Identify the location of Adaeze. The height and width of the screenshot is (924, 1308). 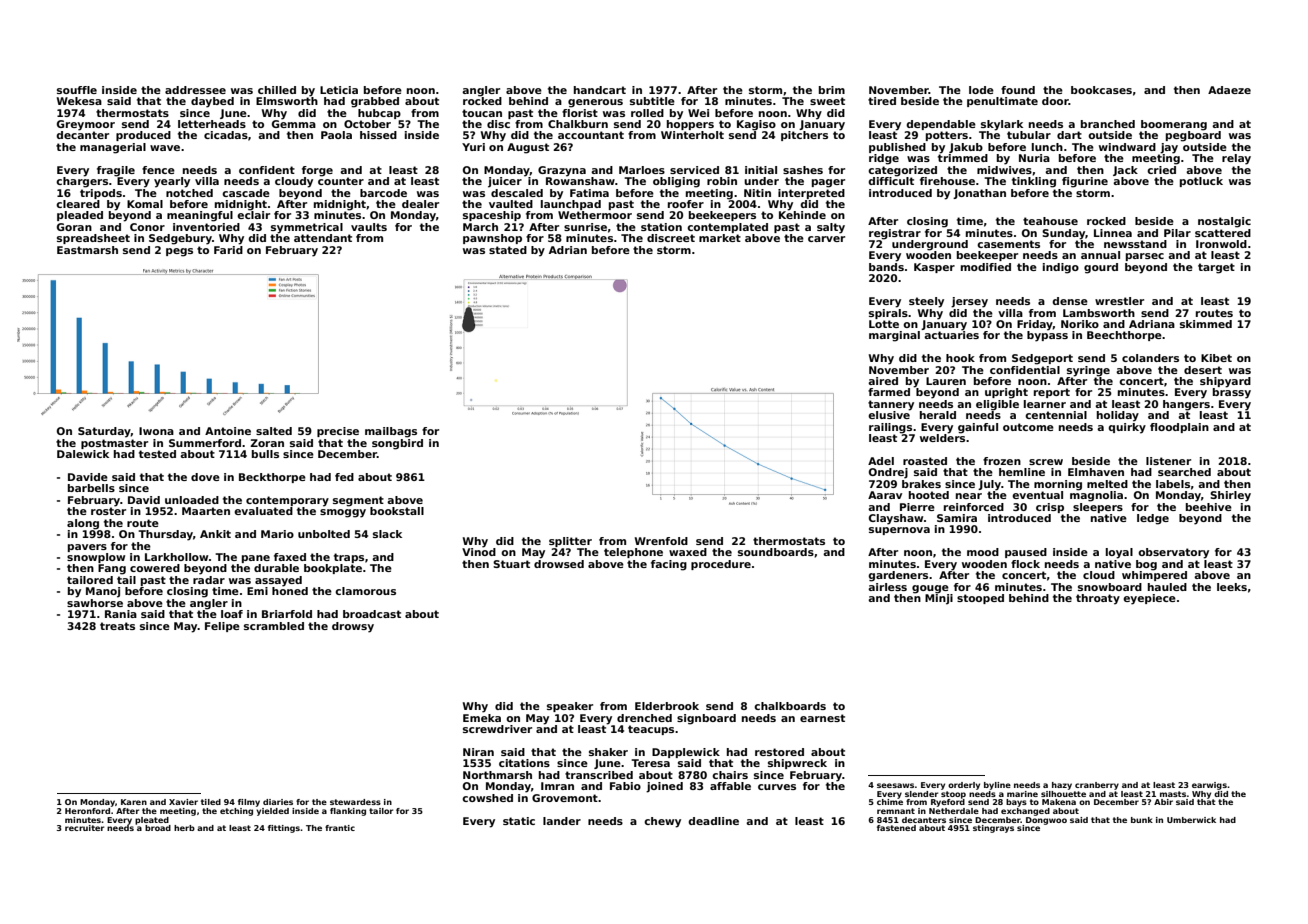
(1229, 90).
